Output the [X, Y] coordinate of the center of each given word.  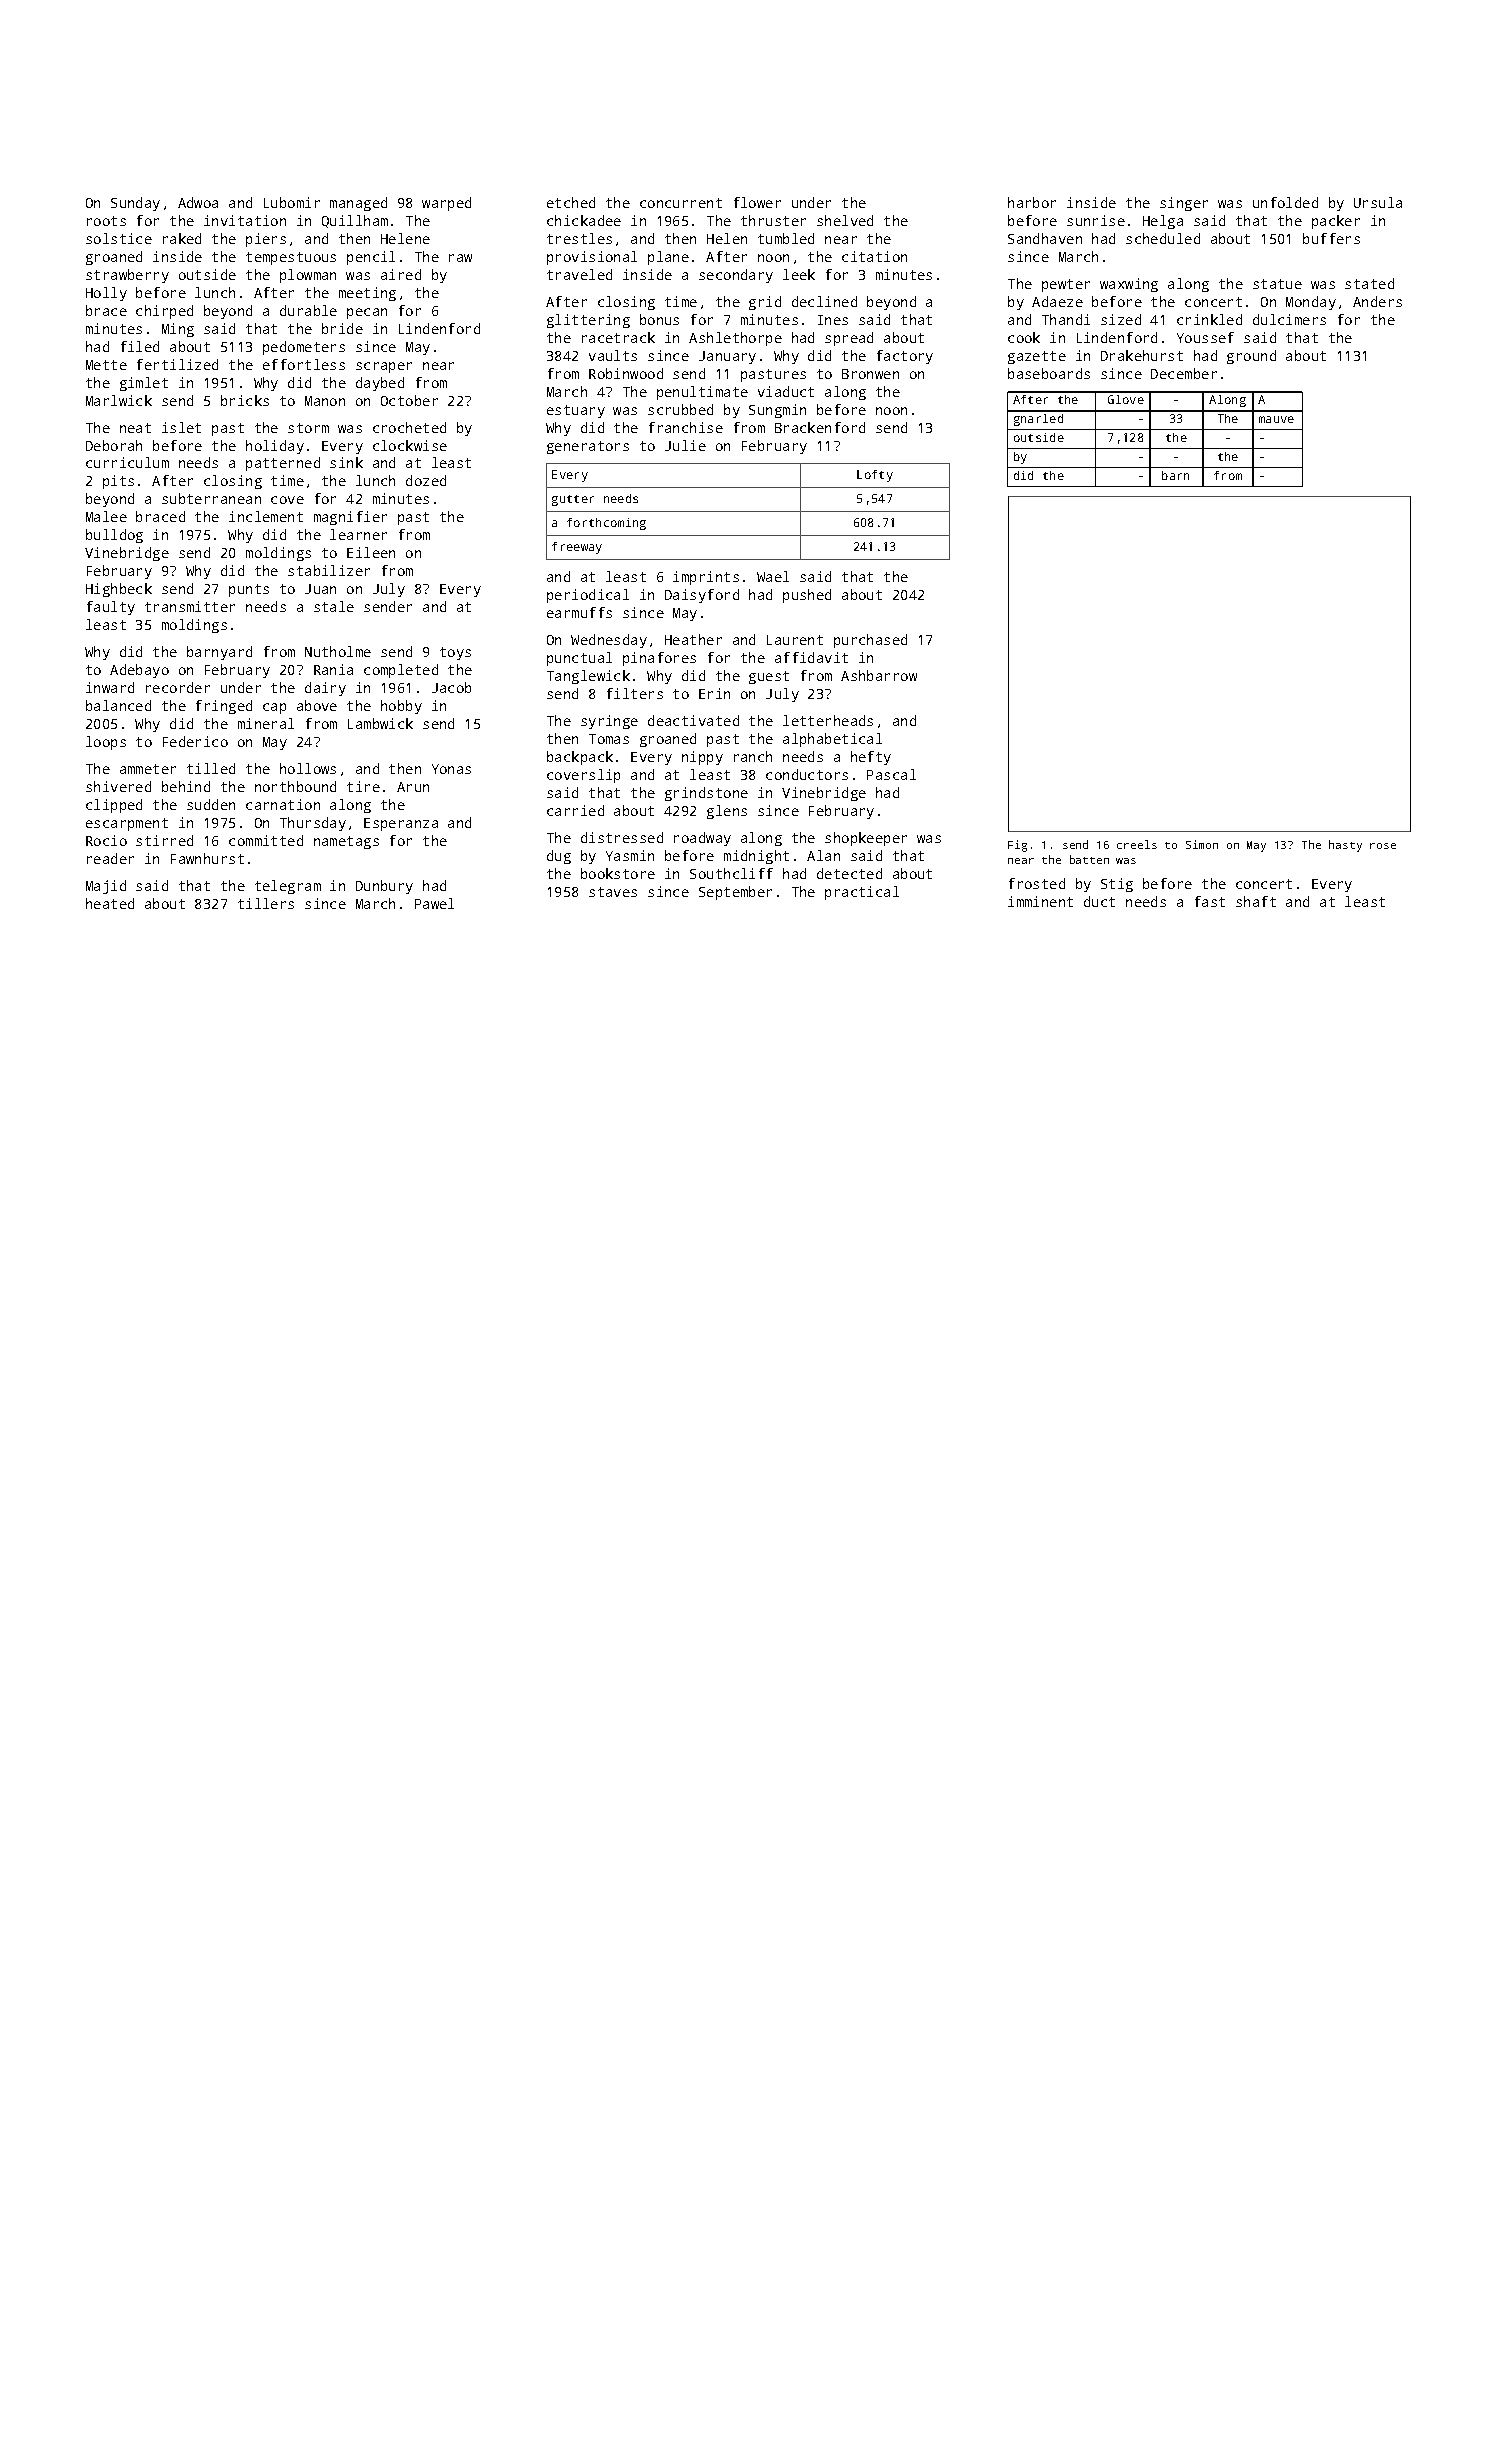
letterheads [828, 720]
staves [613, 892]
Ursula [1378, 202]
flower [757, 202]
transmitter [190, 606]
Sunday [135, 204]
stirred [164, 840]
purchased [870, 641]
